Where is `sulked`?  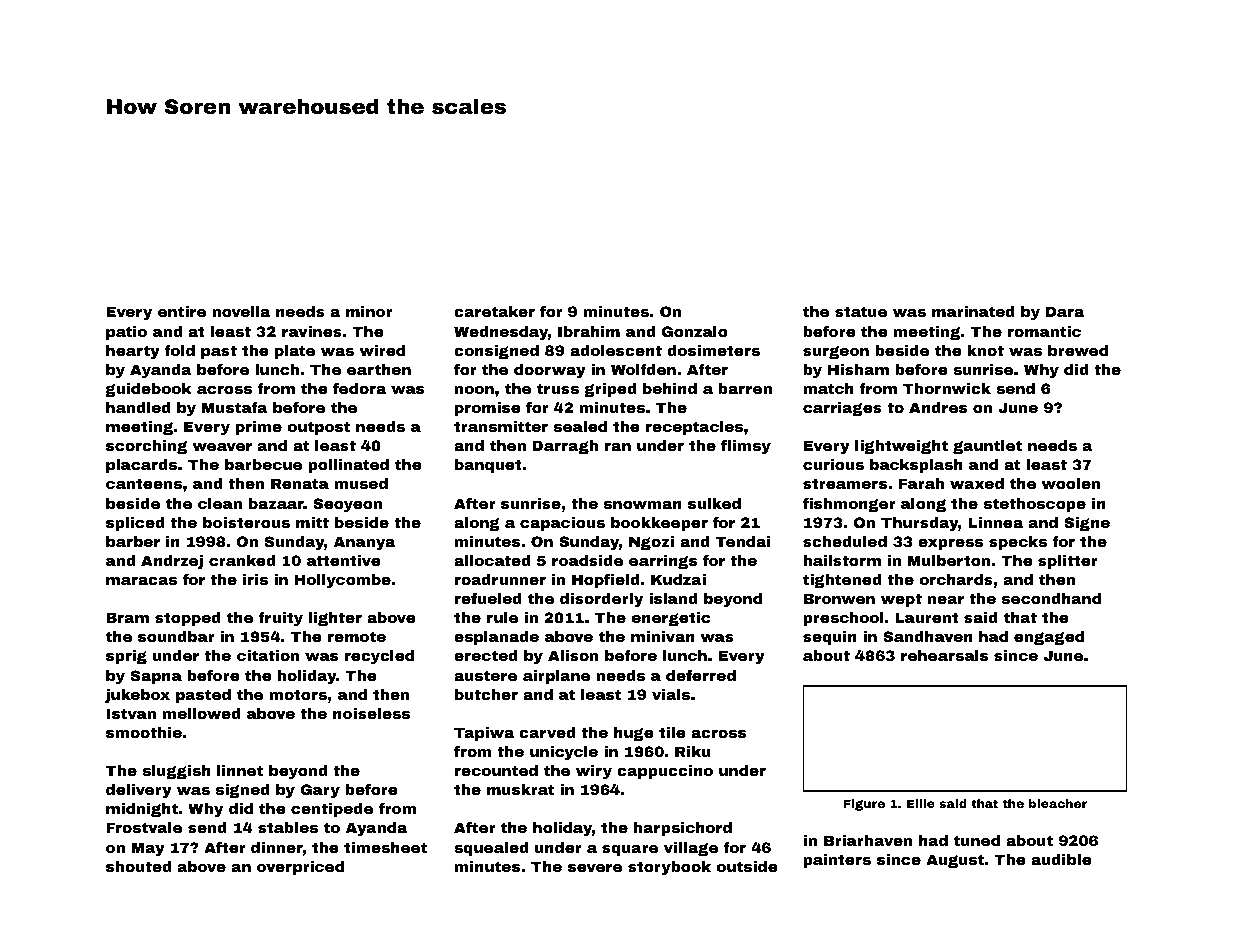 sulked is located at coordinates (714, 503).
